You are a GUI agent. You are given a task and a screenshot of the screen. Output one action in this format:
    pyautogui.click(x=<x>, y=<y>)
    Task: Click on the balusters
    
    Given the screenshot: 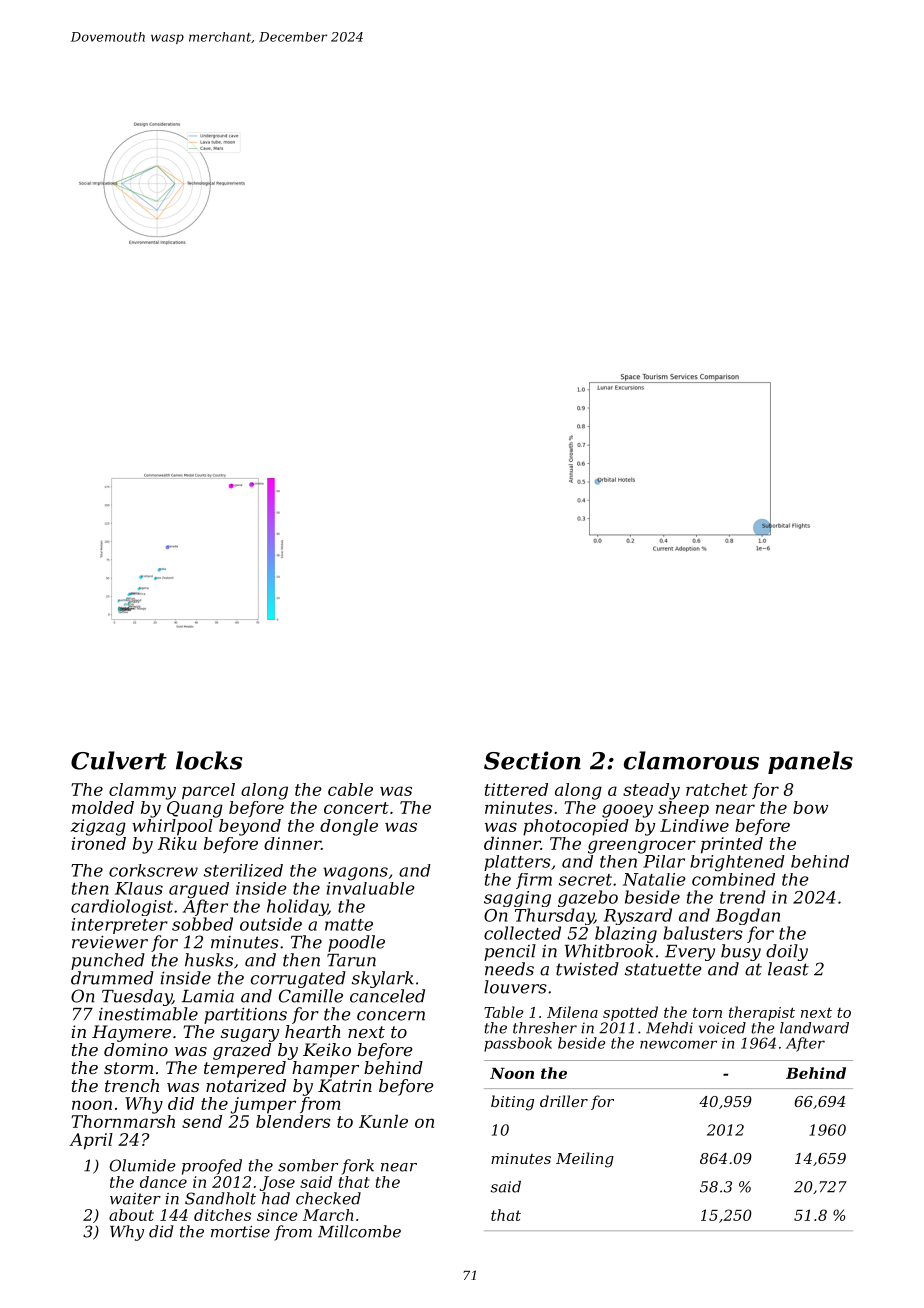 What is the action you would take?
    pyautogui.click(x=703, y=933)
